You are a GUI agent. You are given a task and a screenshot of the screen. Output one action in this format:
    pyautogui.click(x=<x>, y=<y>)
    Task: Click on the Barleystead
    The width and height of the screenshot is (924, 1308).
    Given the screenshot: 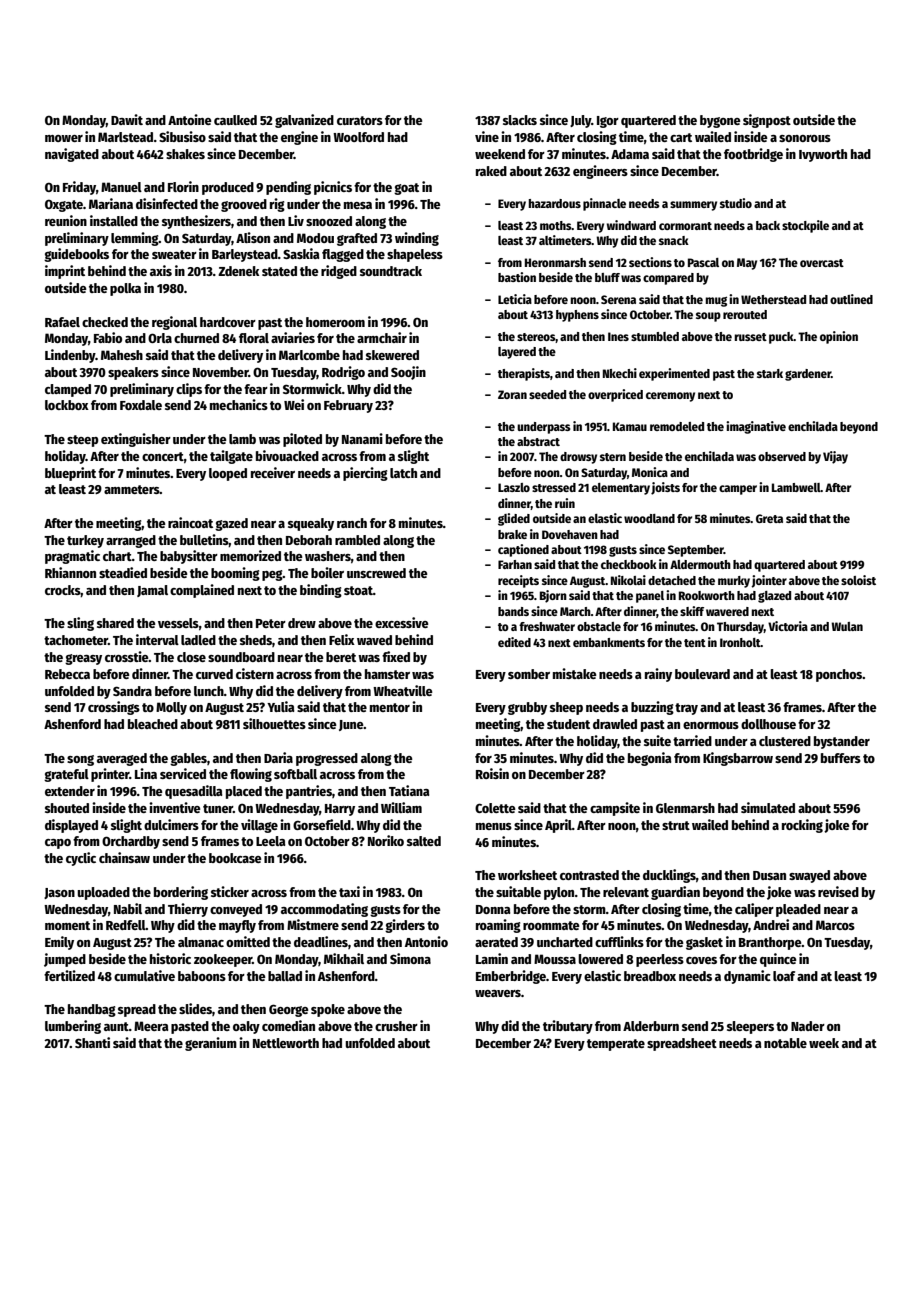 What is the action you would take?
    pyautogui.click(x=245, y=255)
